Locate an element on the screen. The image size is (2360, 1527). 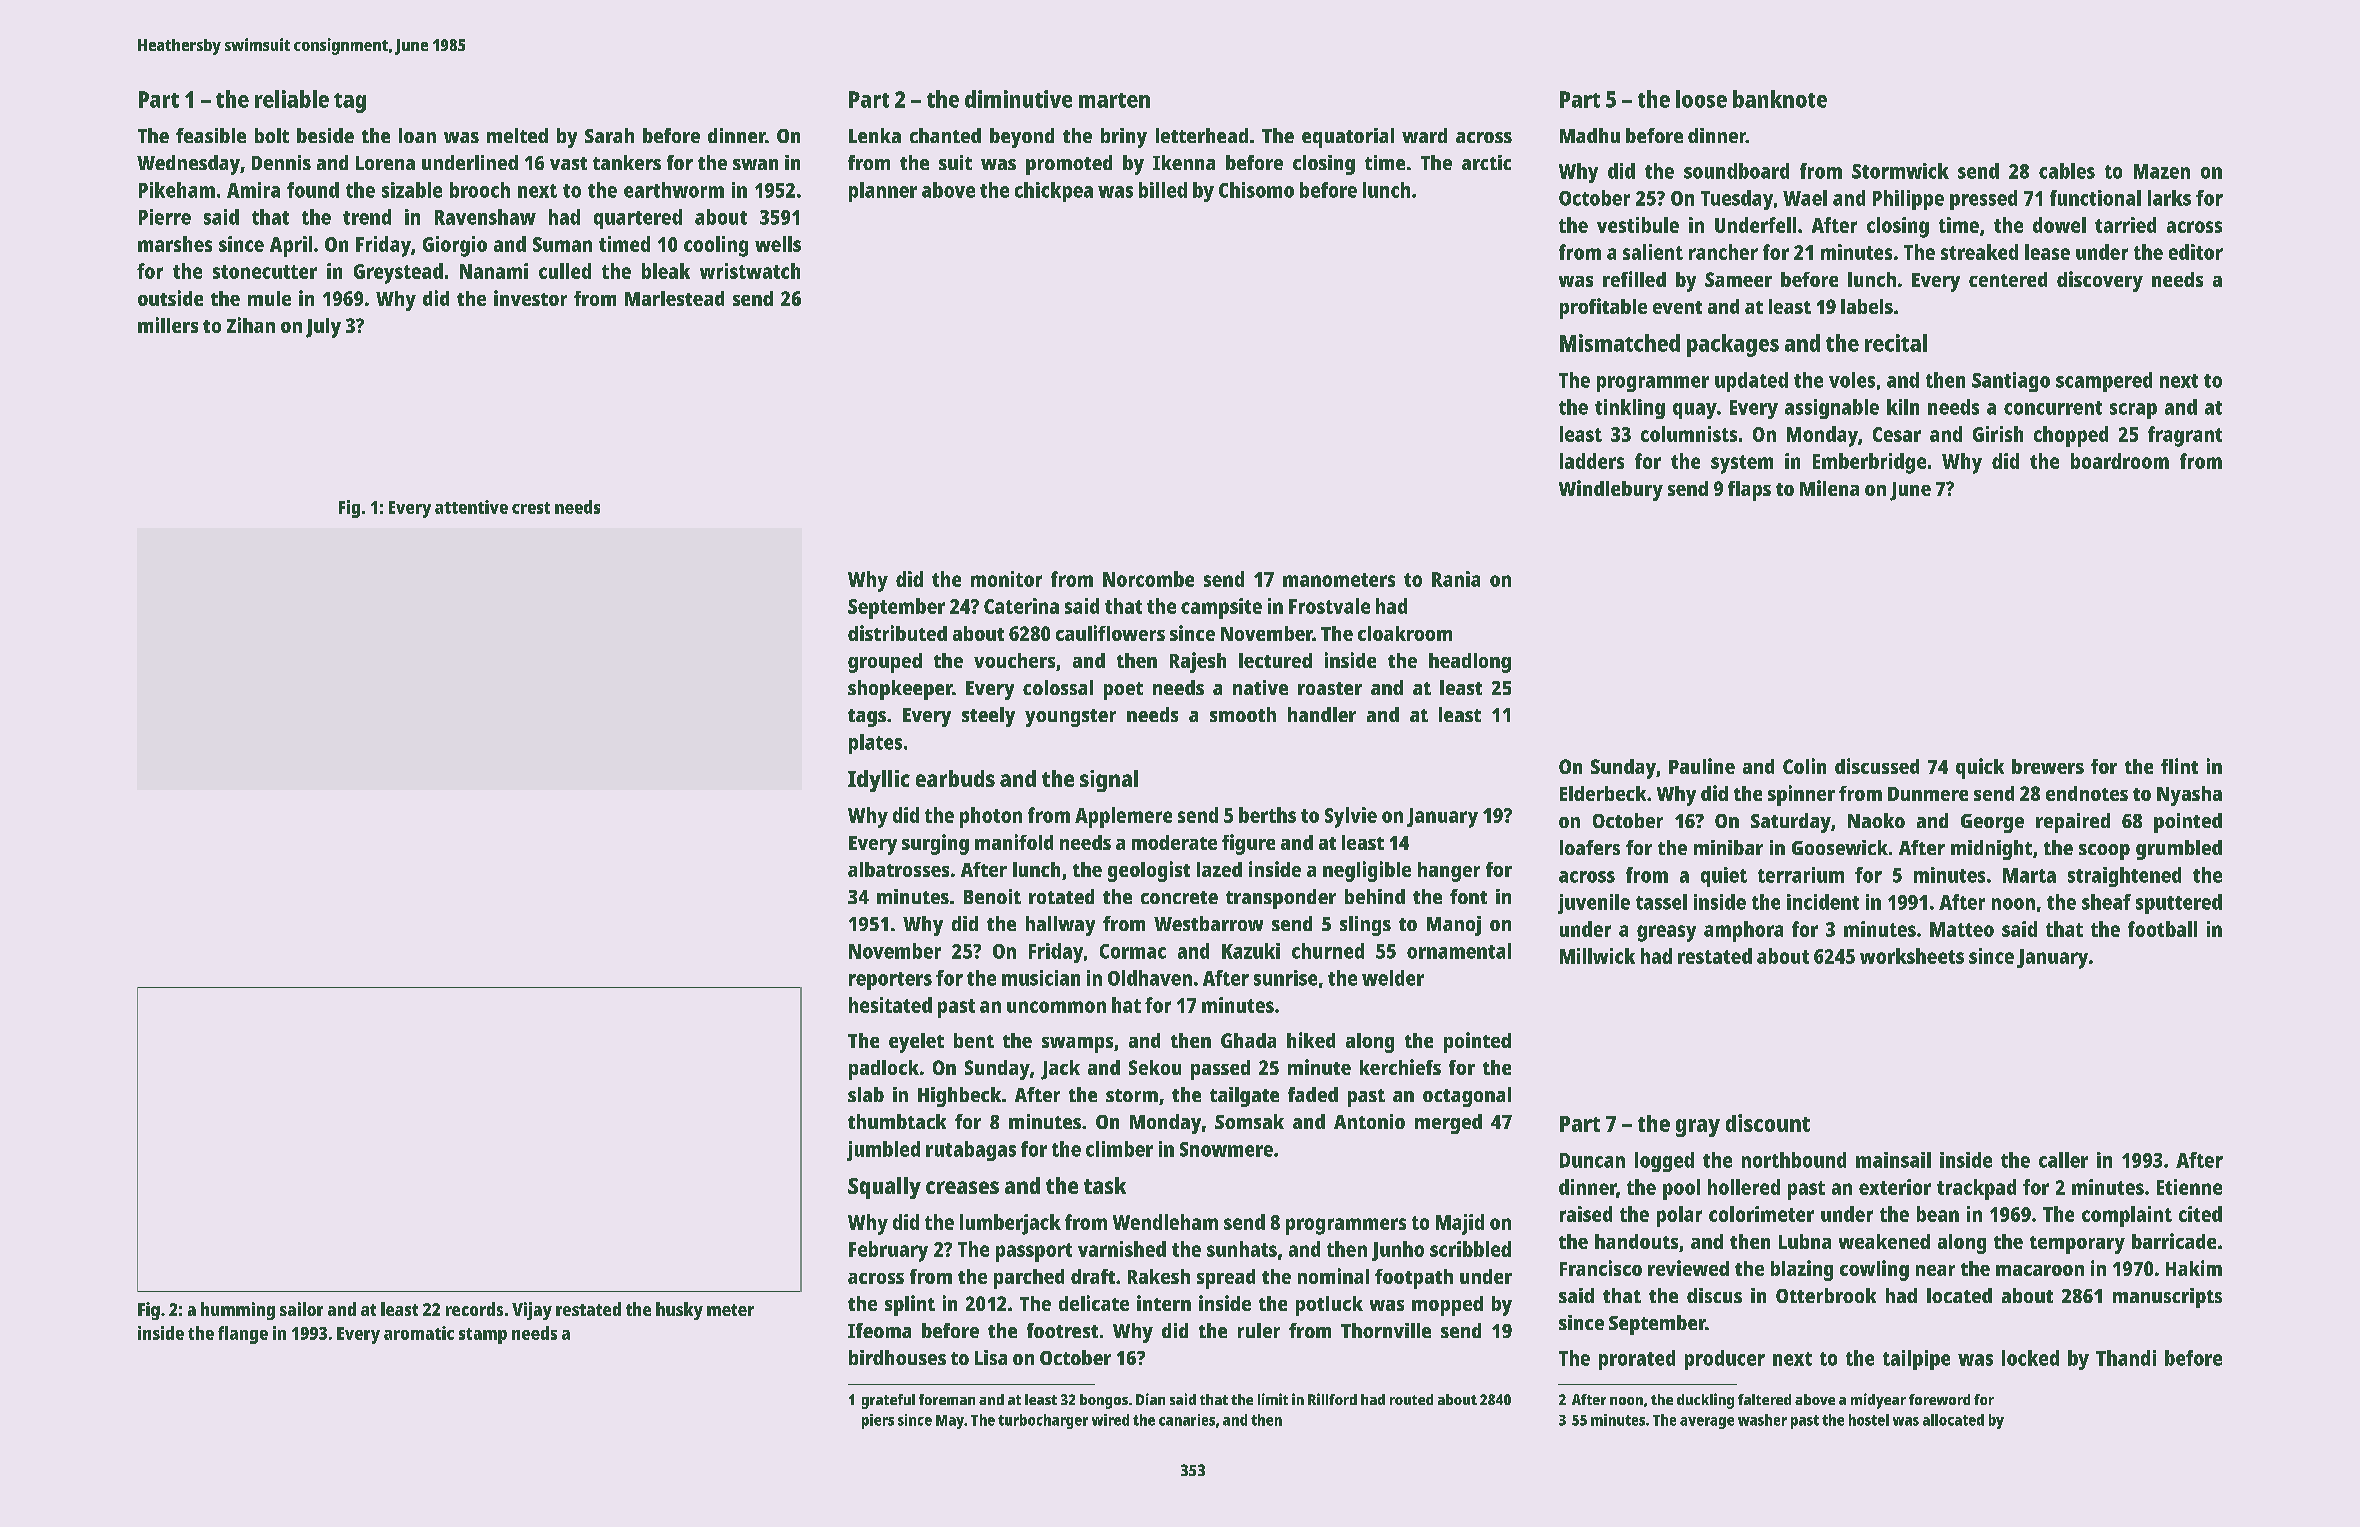
attentive is located at coordinates (471, 507).
